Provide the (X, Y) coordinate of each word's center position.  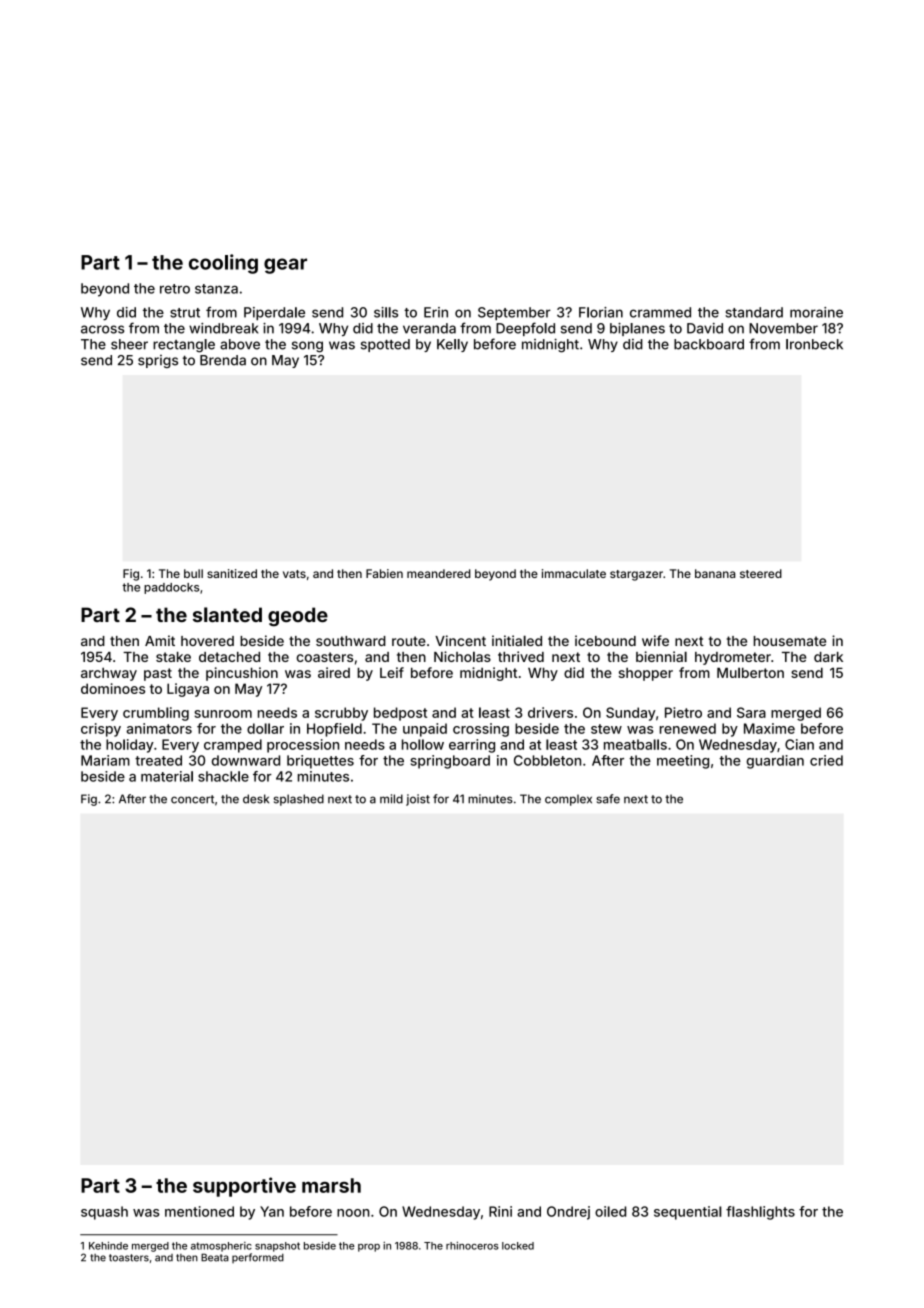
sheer (129, 344)
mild (391, 799)
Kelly (452, 345)
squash (104, 1213)
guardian (775, 762)
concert (192, 799)
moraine (816, 312)
